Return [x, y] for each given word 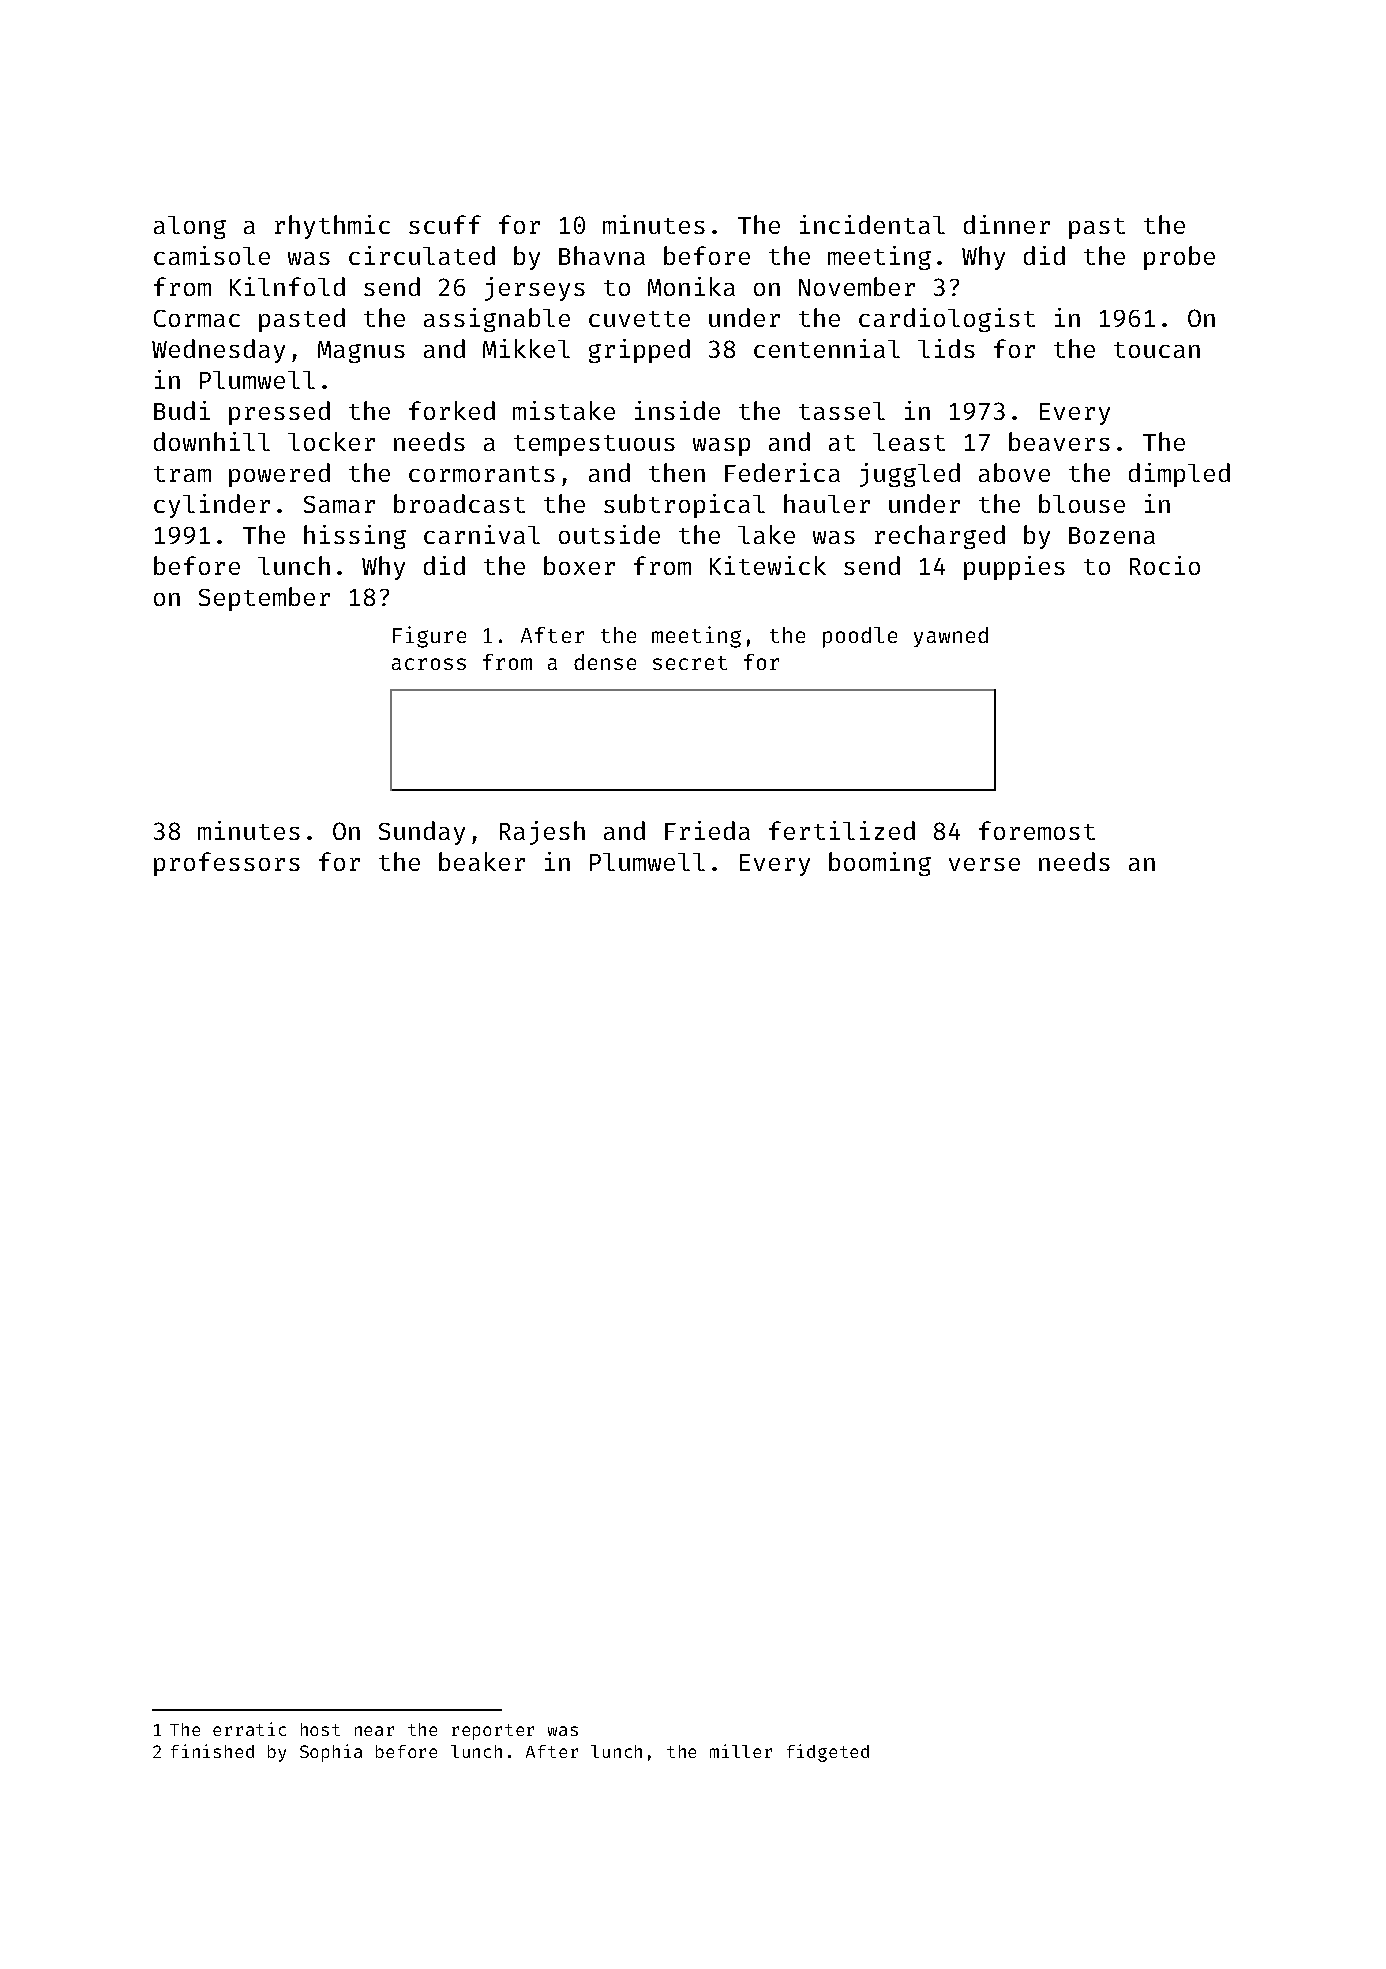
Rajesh [542, 833]
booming [880, 864]
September [264, 599]
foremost [1037, 830]
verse [984, 864]
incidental [872, 224]
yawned [951, 637]
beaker [482, 861]
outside [609, 534]
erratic [249, 1729]
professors [227, 864]
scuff [445, 224]
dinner [1007, 224]
